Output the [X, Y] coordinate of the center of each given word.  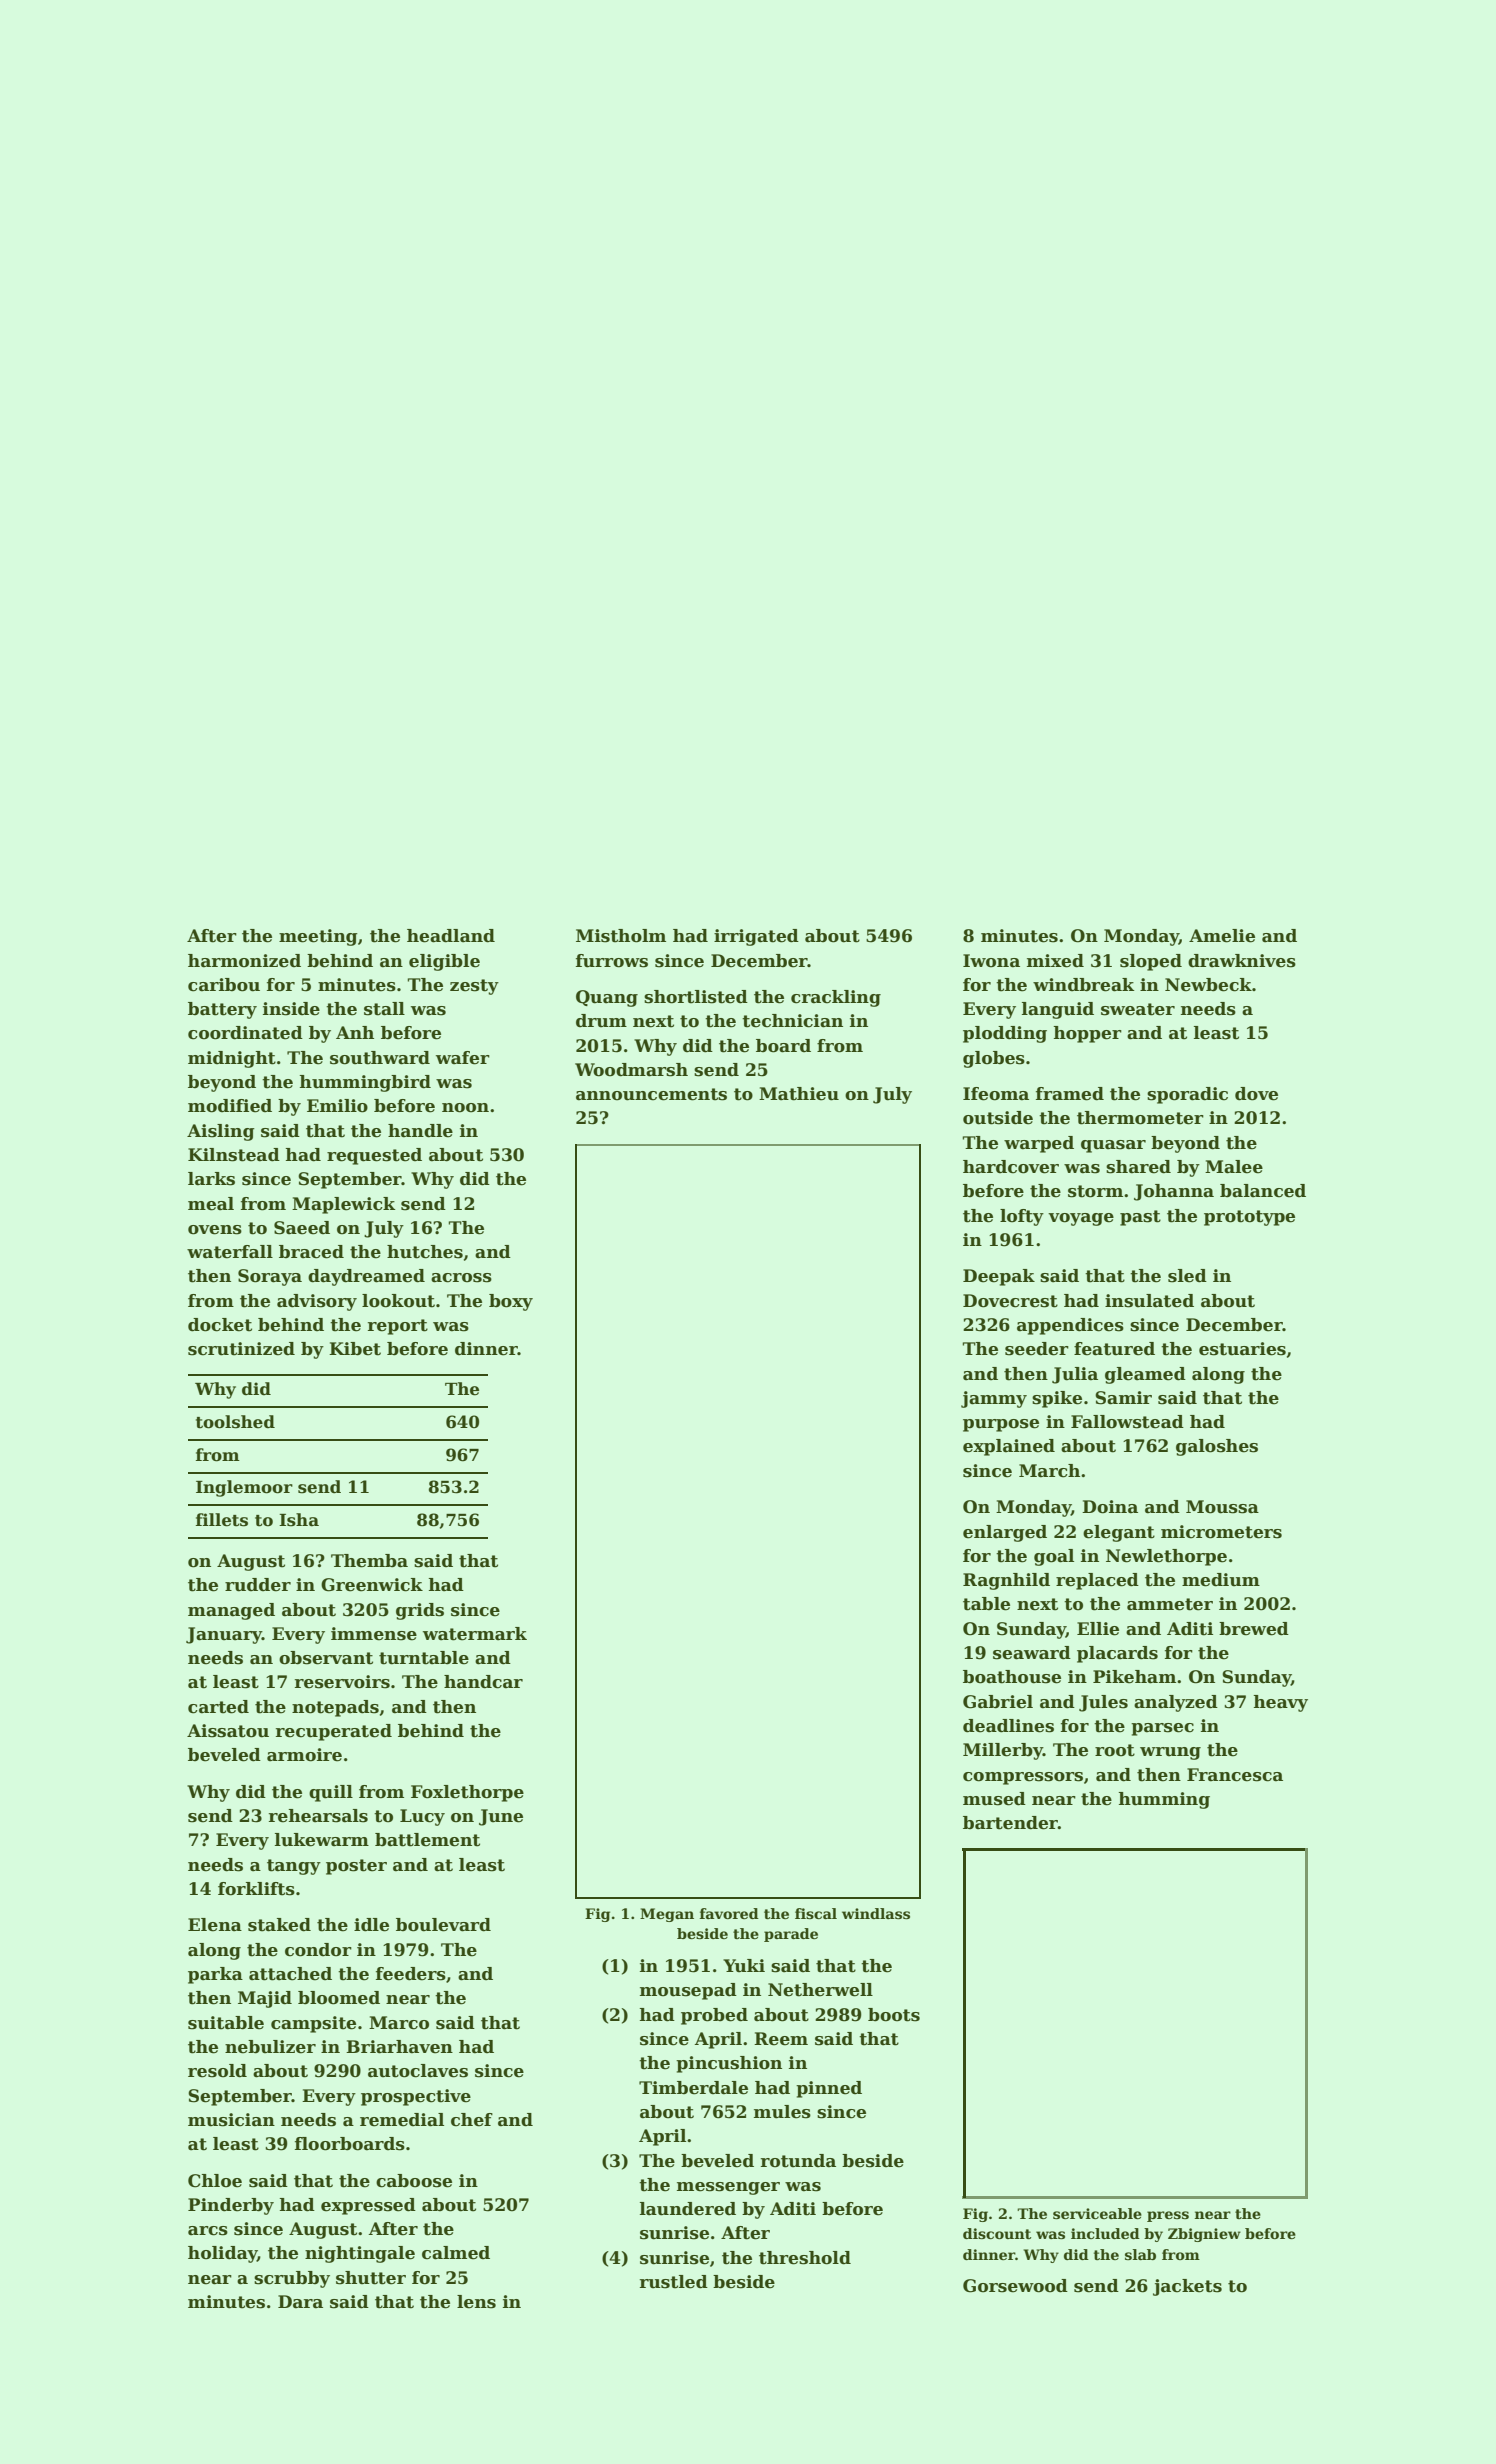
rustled [674, 2282]
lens [476, 2302]
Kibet [355, 1349]
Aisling [221, 1132]
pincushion [729, 2064]
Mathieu [799, 1094]
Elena [215, 1925]
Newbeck [1208, 985]
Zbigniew [1204, 2235]
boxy [511, 1302]
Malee [1234, 1167]
